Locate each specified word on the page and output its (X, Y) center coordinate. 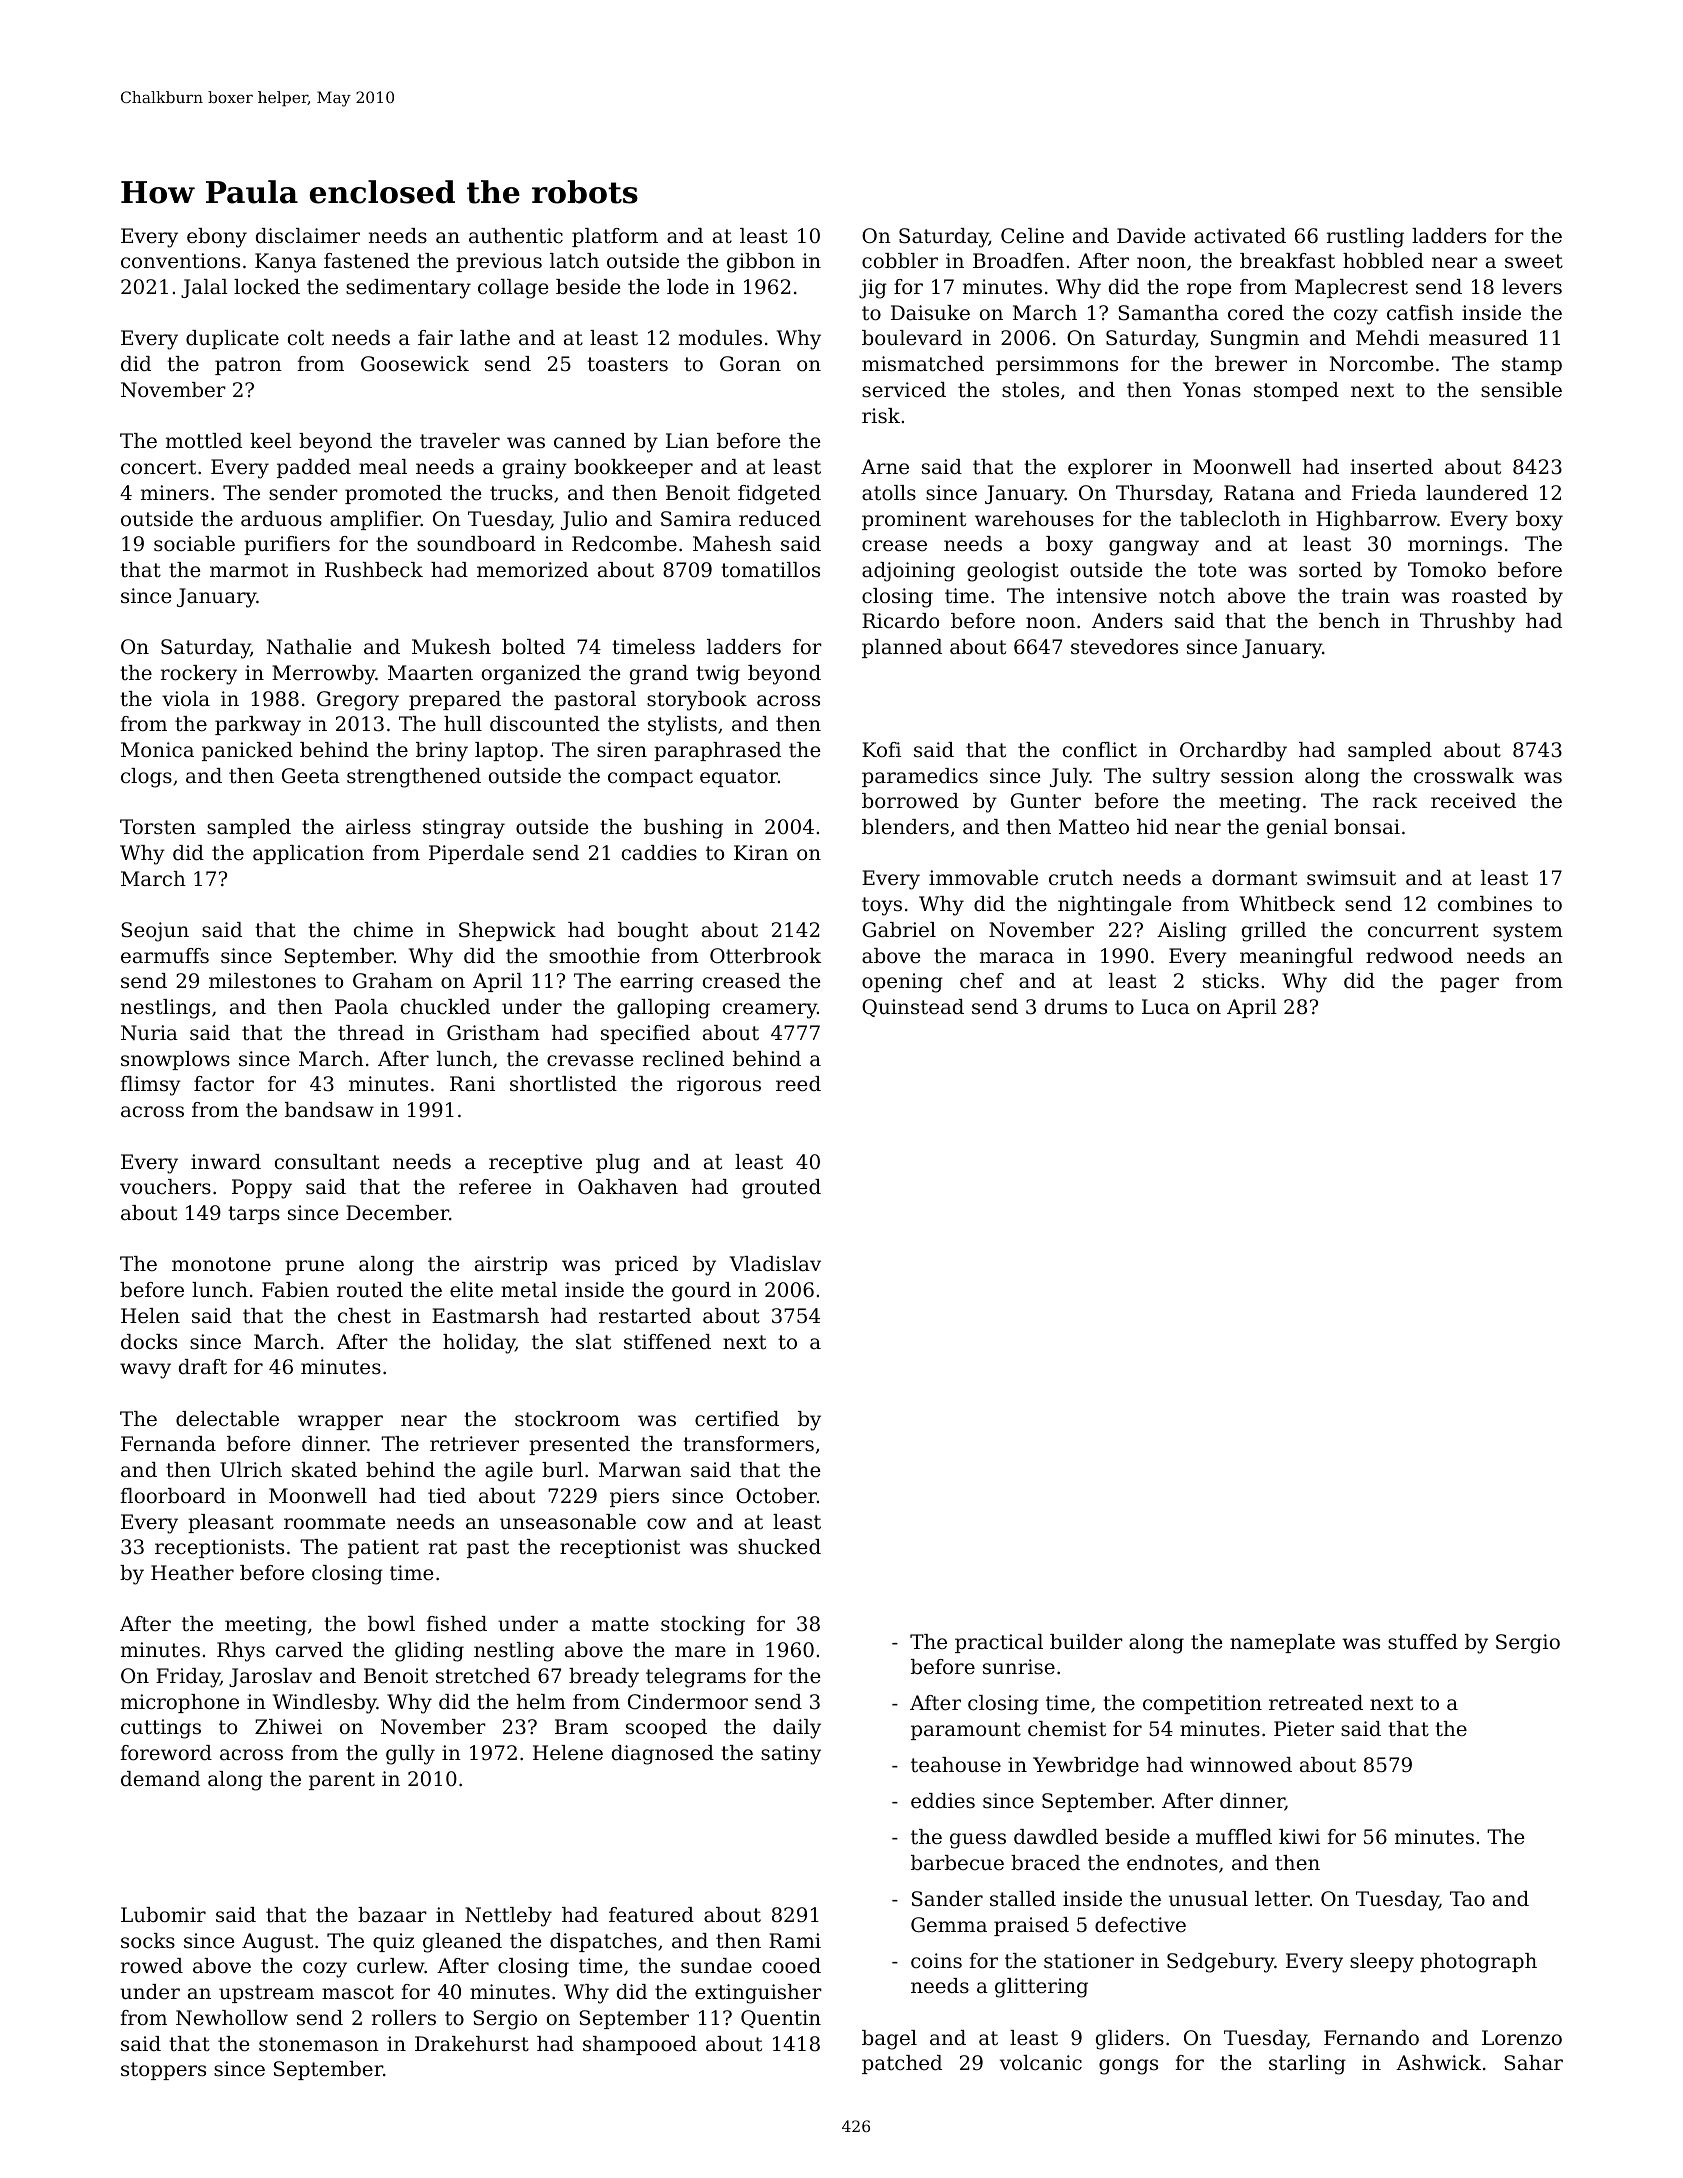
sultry (1181, 778)
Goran (750, 364)
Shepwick (507, 931)
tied (447, 1495)
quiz (393, 1942)
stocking (703, 1626)
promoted (393, 494)
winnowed (1241, 1765)
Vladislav (775, 1264)
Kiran (761, 853)
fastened (367, 261)
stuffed (1423, 1642)
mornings (1455, 546)
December (397, 1213)
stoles (1030, 390)
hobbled (1383, 261)
